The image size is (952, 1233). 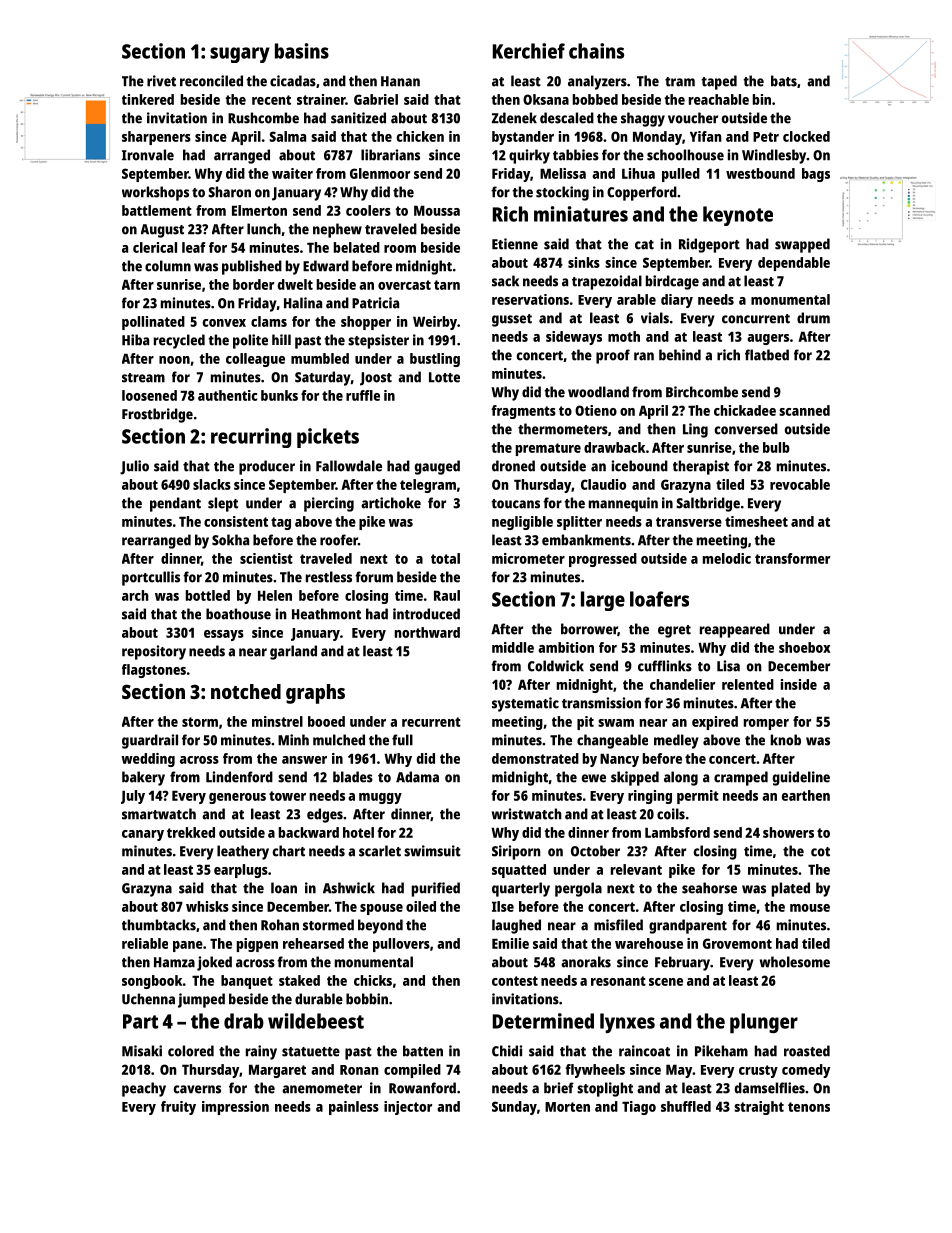 What do you see at coordinates (784, 81) in the page?
I see `bats` at bounding box center [784, 81].
